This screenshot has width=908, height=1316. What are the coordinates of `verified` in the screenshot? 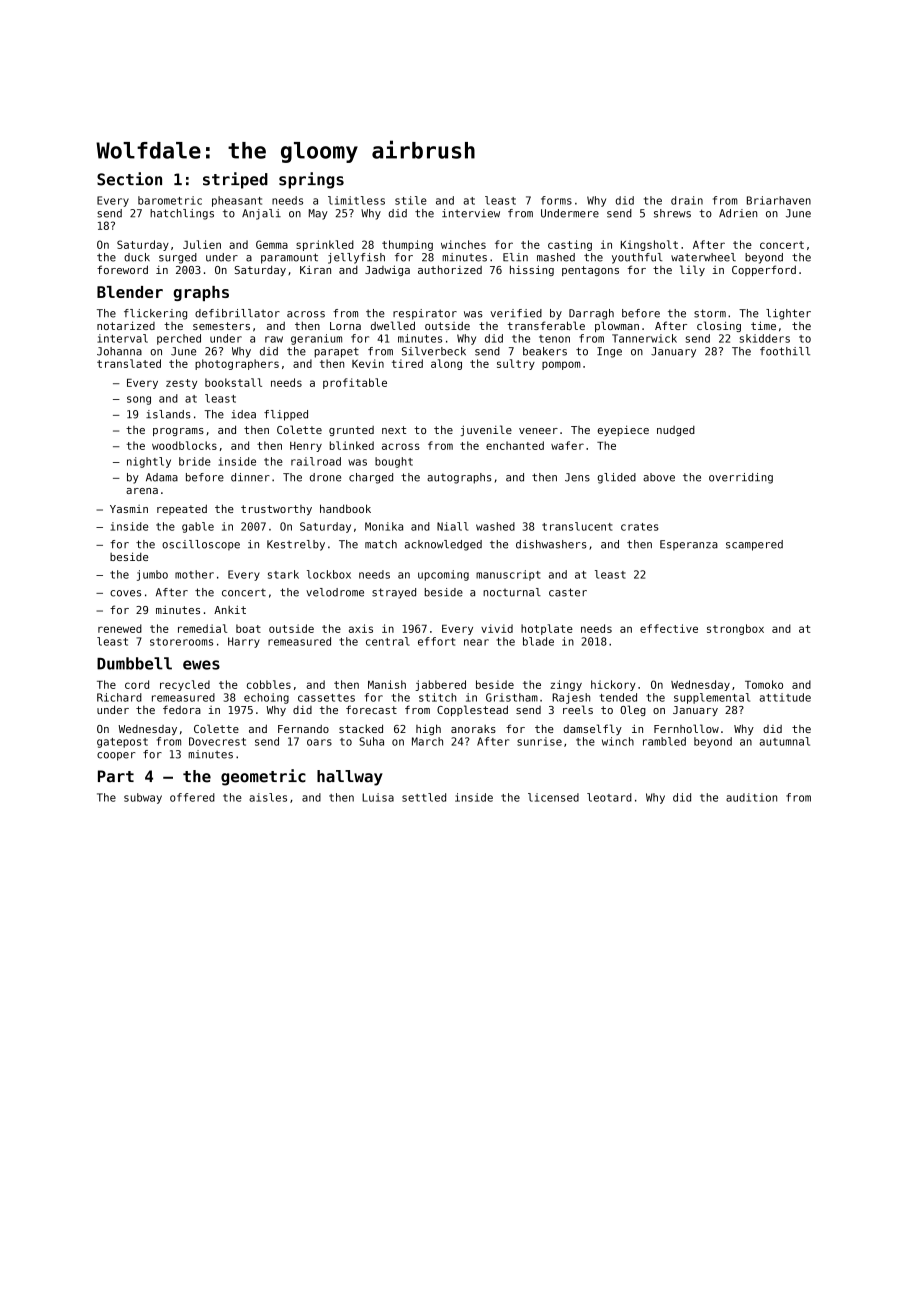 It's located at (516, 313).
